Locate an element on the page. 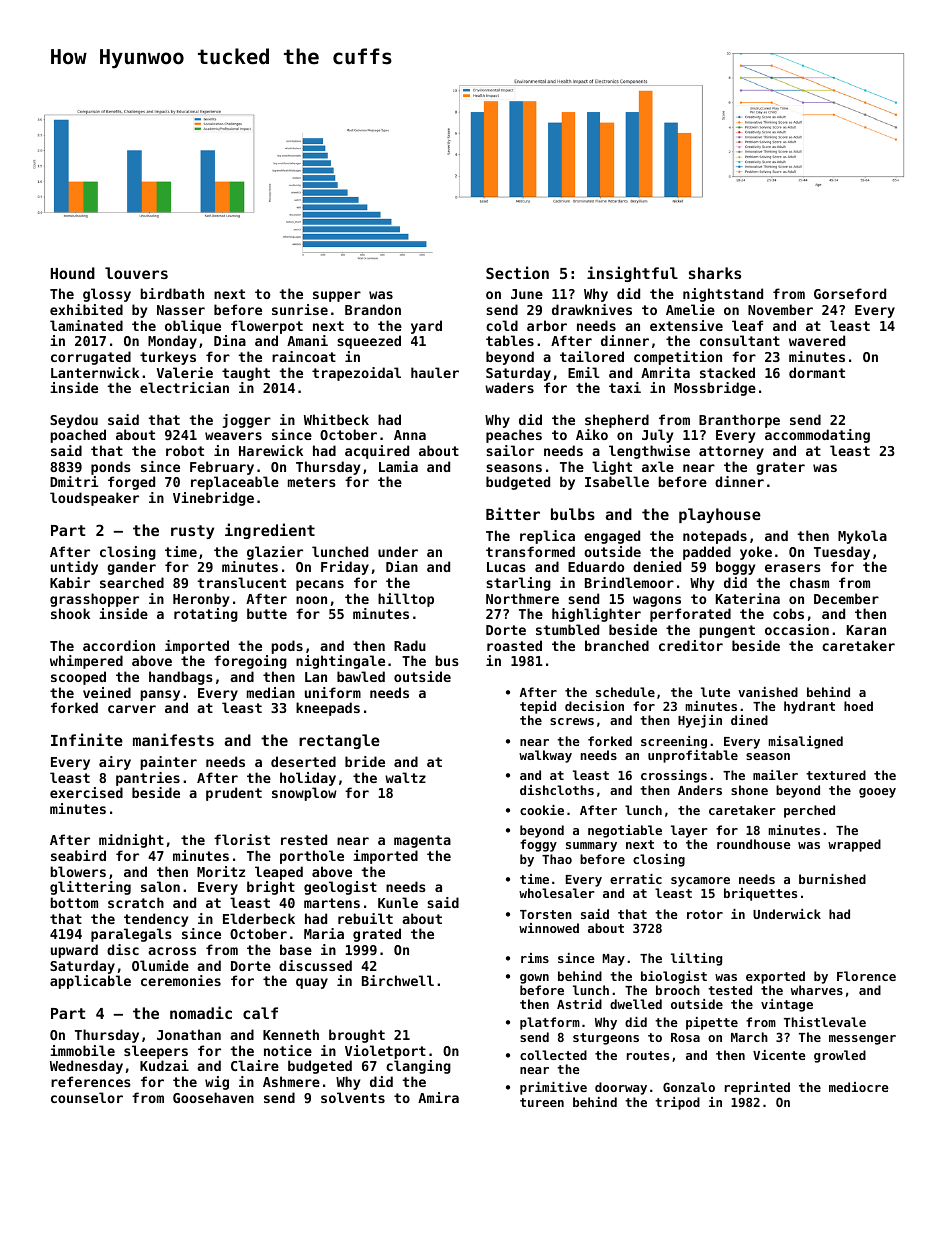  tureen is located at coordinates (542, 1102).
